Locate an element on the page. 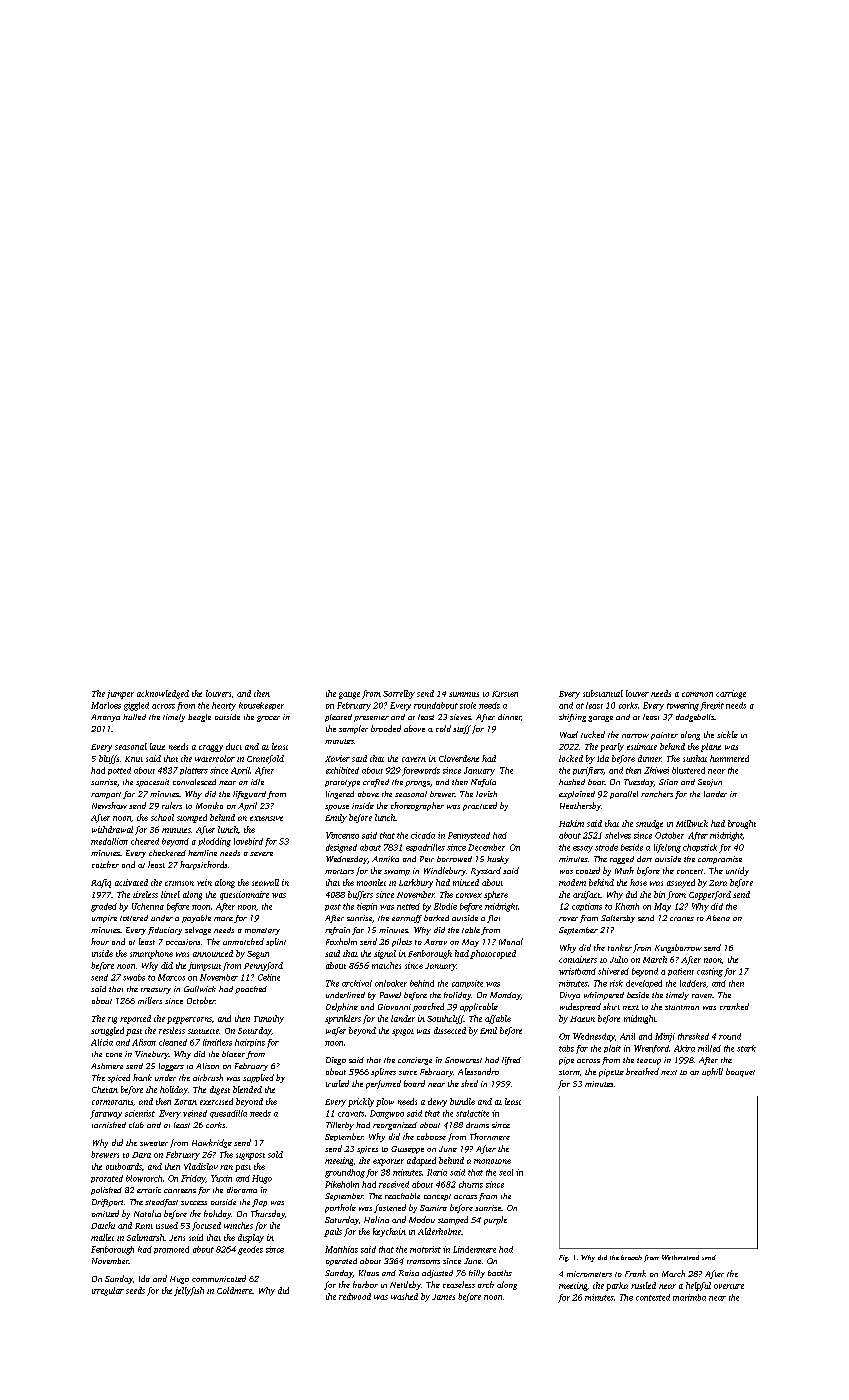 The image size is (849, 1400). reported is located at coordinates (135, 1019).
